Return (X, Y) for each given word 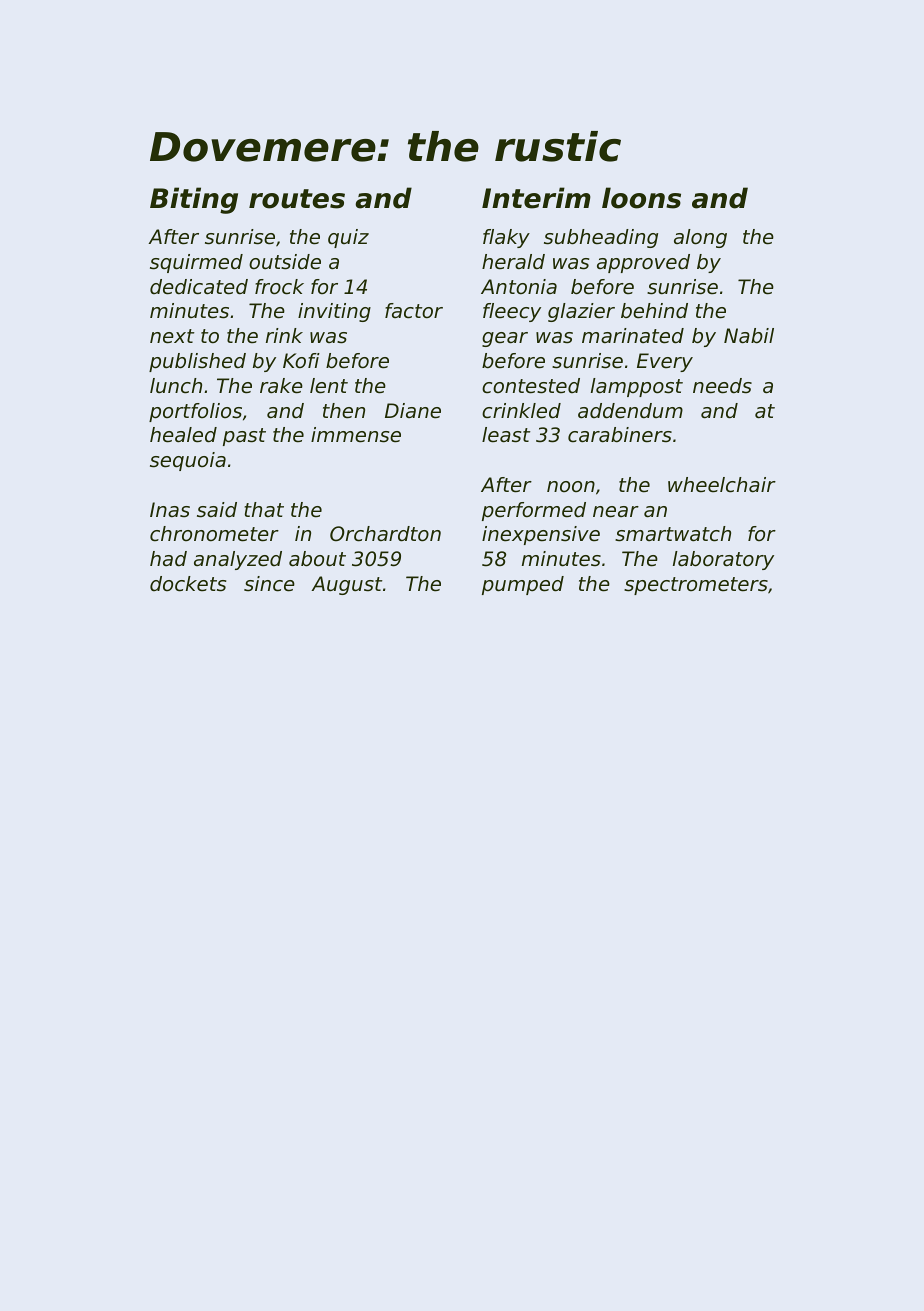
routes (297, 199)
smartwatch (673, 534)
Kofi (301, 361)
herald (513, 262)
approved (643, 263)
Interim (536, 198)
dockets (188, 584)
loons (641, 198)
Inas (170, 510)
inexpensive (541, 535)
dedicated (199, 287)
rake (281, 386)
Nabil (749, 336)
